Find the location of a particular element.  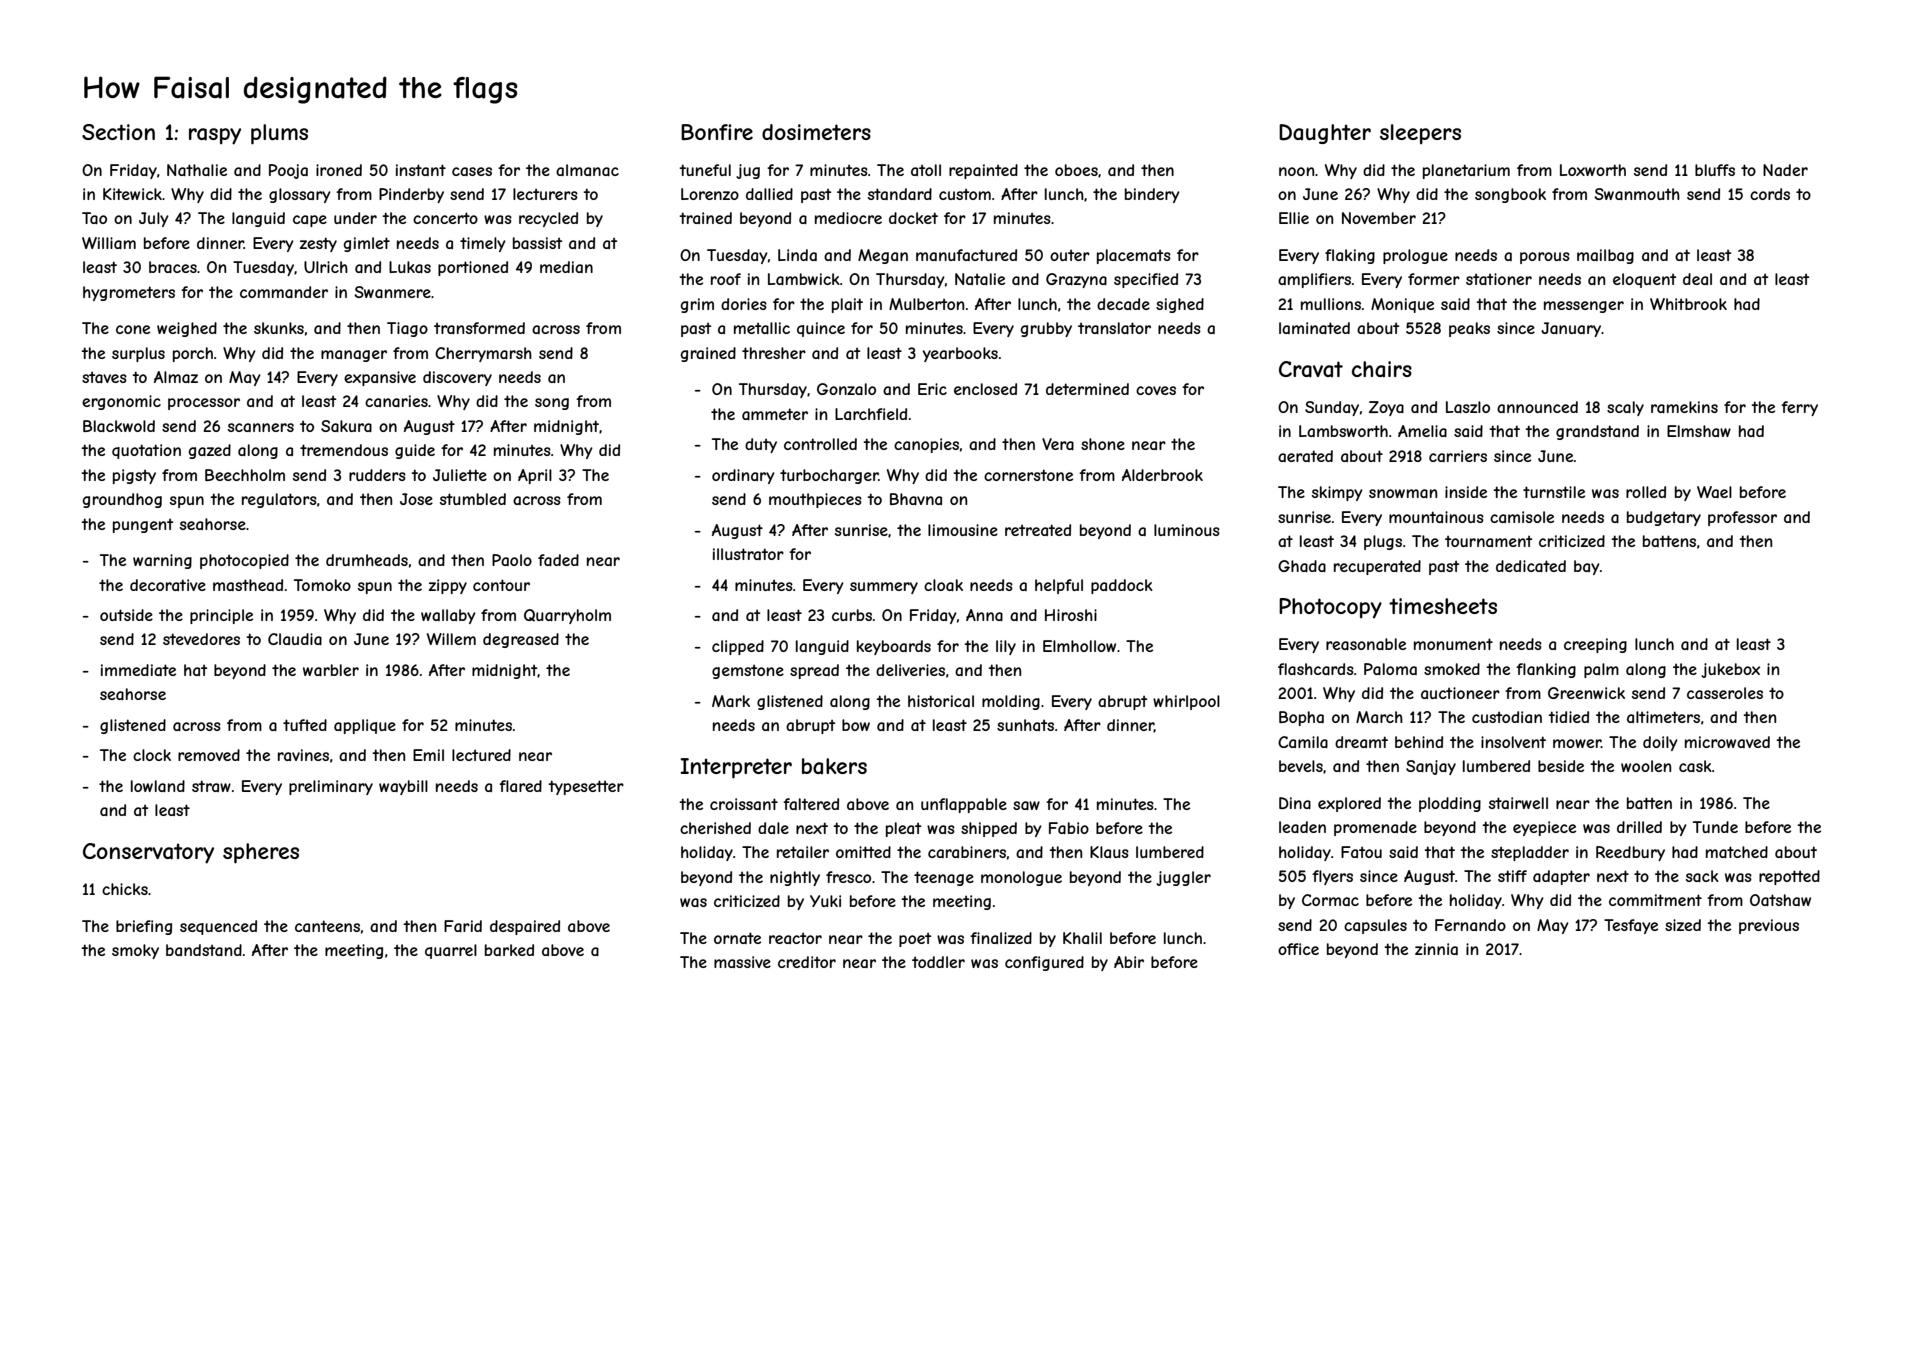

dosimeters is located at coordinates (816, 132).
